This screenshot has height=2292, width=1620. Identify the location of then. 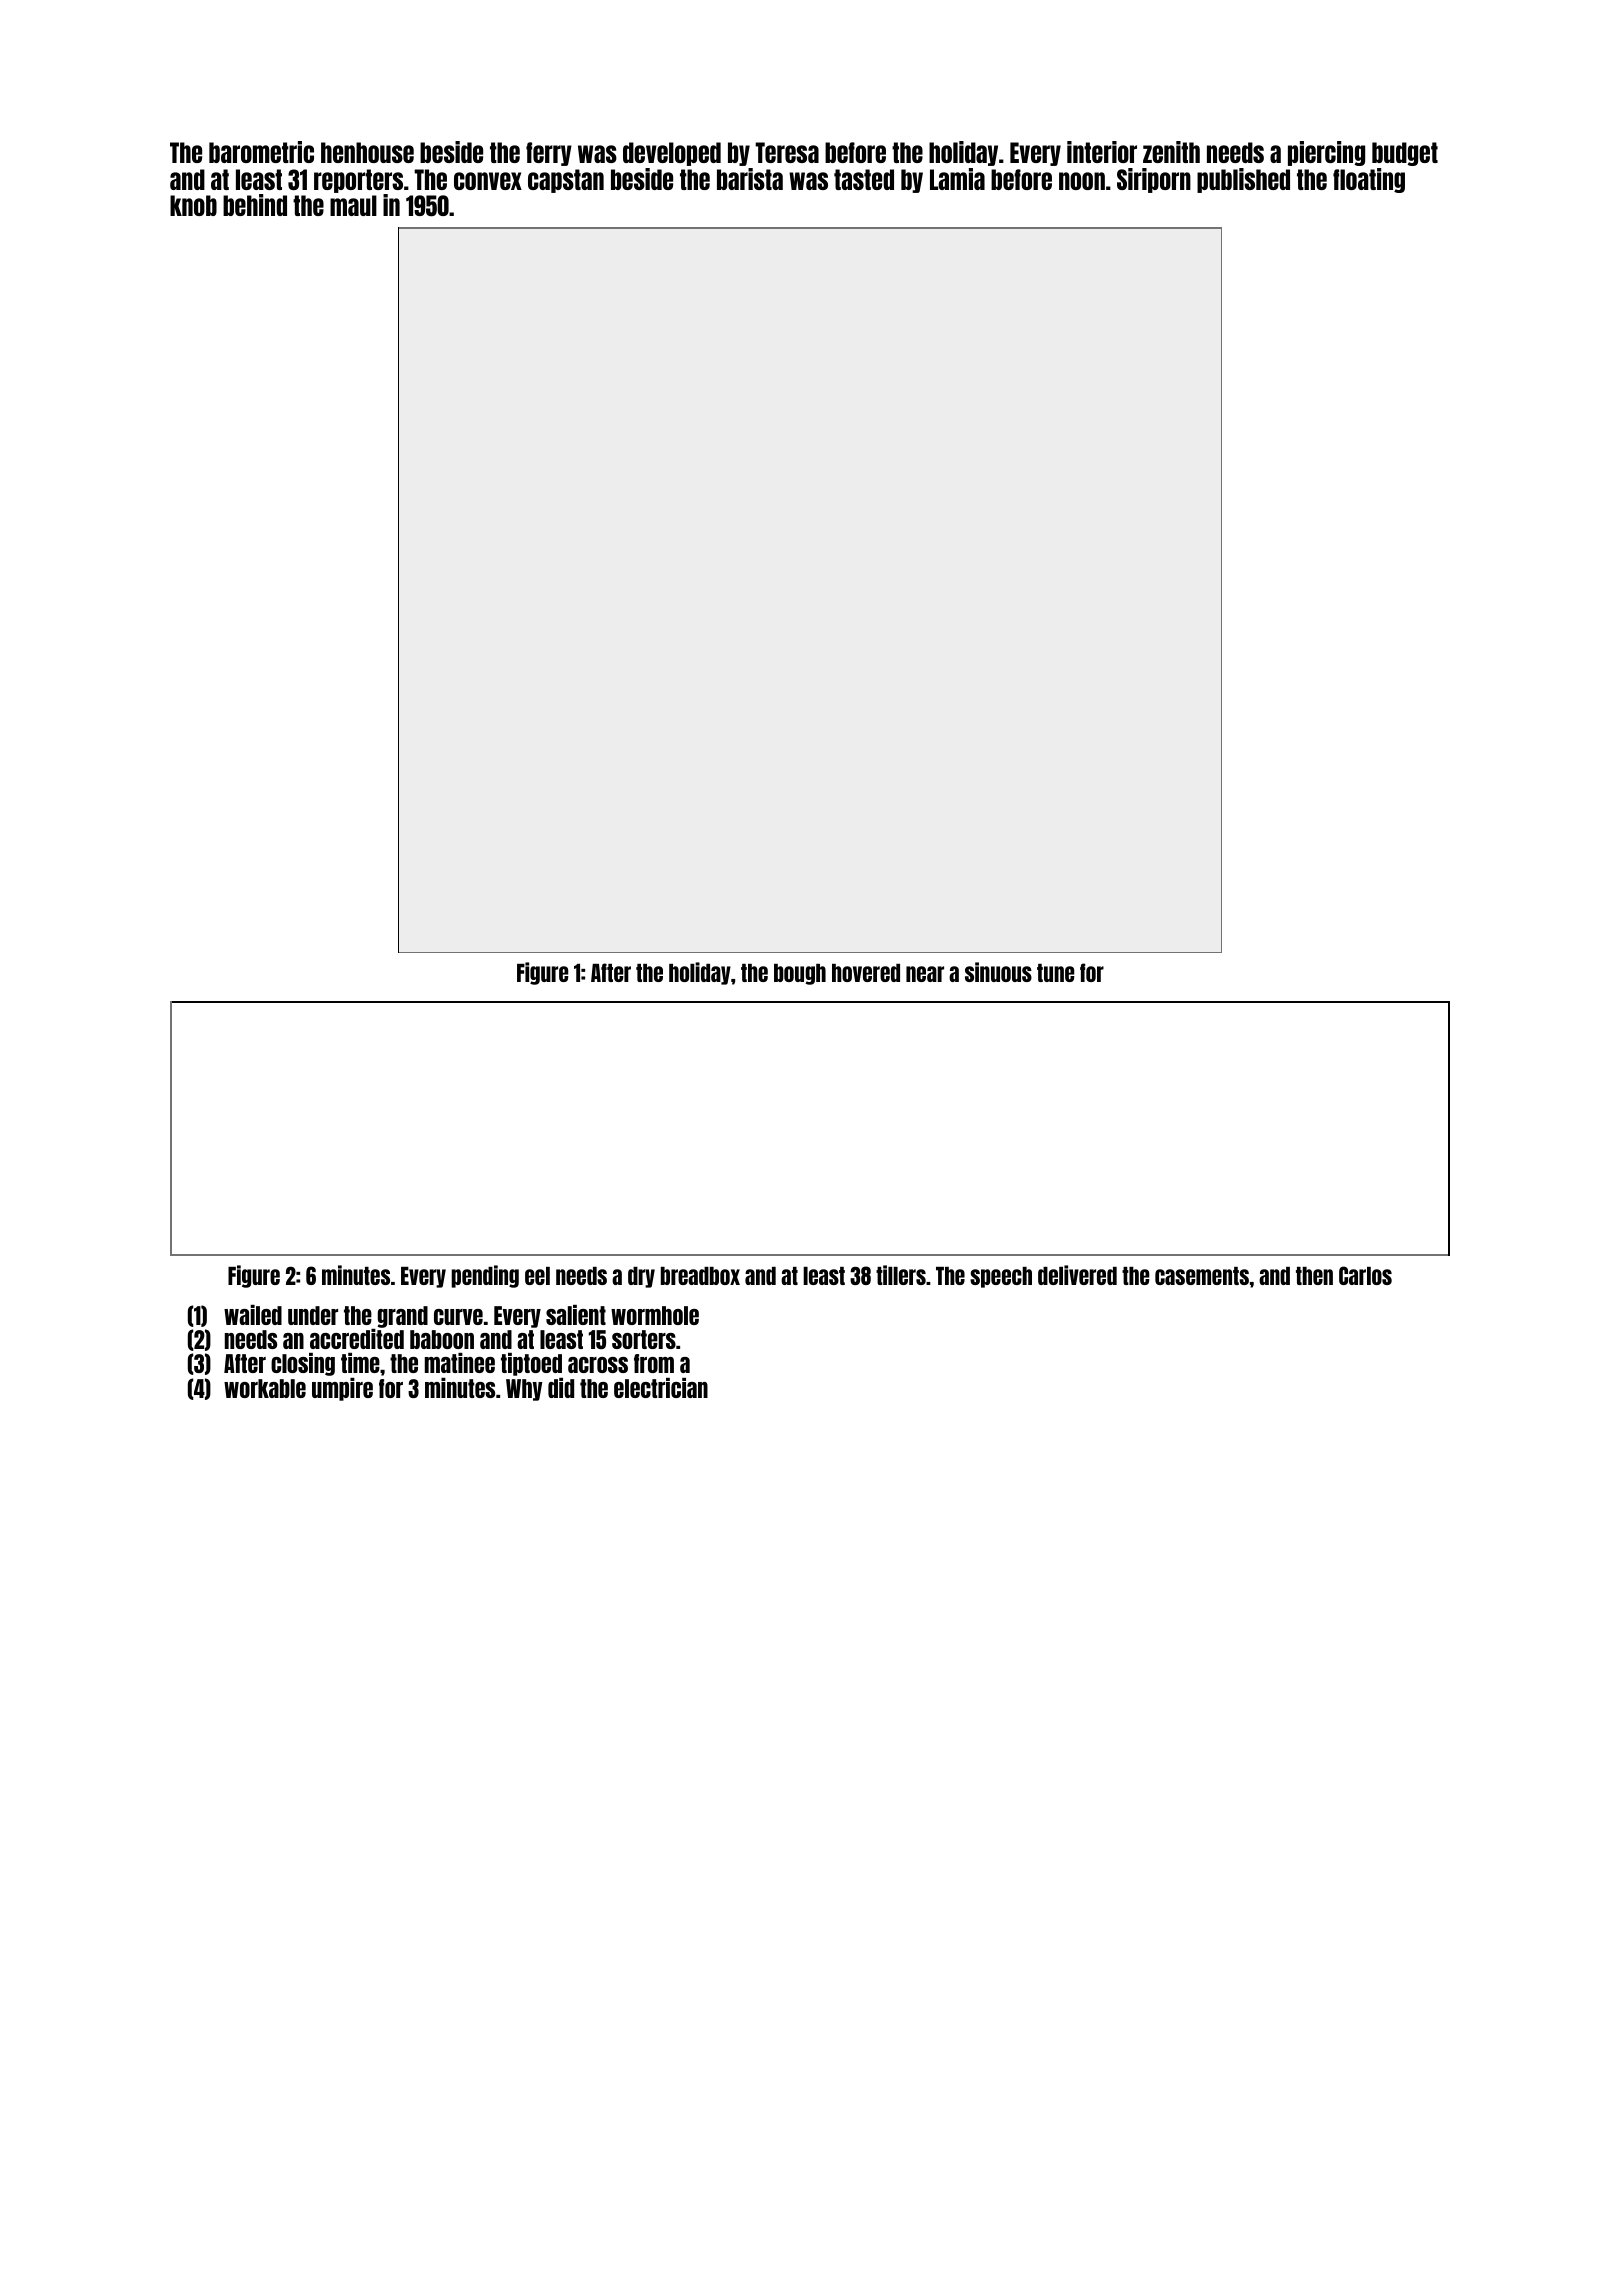
(1314, 1276).
